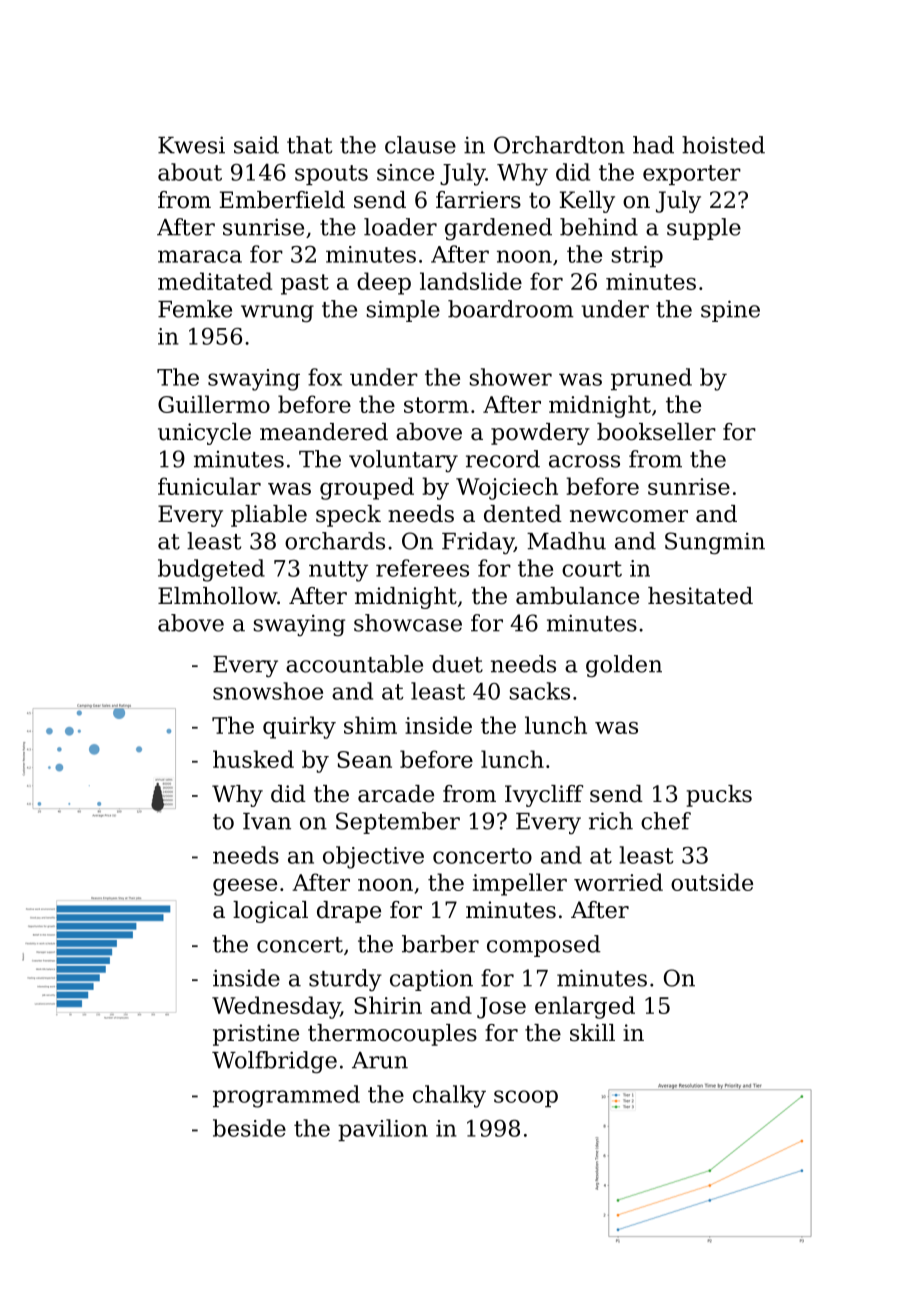  I want to click on sacks, so click(540, 691).
